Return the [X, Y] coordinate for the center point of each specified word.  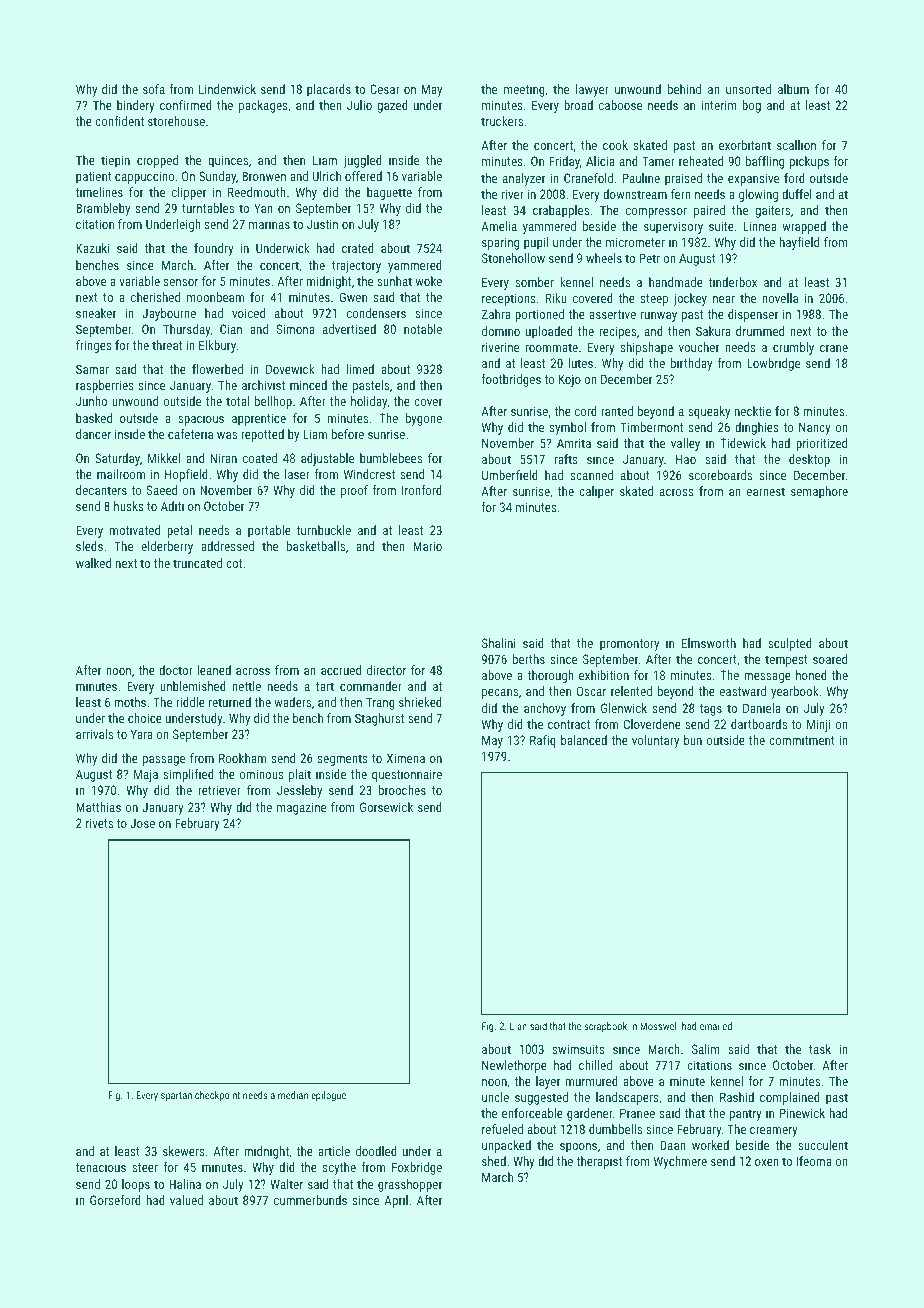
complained [790, 1098]
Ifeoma [814, 1161]
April [396, 1201]
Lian [518, 1026]
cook [615, 145]
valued [186, 1200]
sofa [154, 89]
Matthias [98, 807]
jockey [690, 299]
